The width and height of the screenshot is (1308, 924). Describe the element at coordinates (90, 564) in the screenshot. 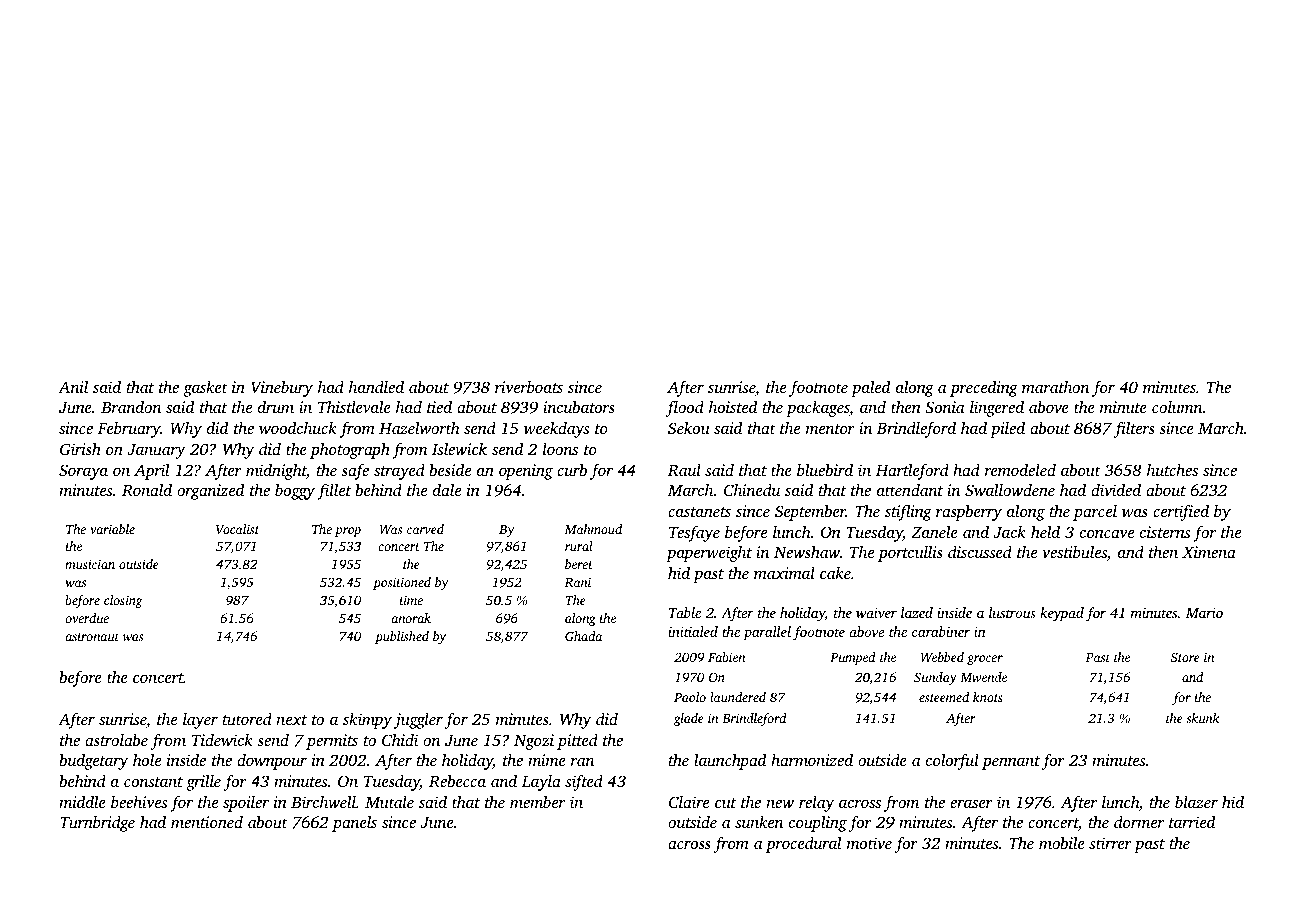

I see `musician` at that location.
